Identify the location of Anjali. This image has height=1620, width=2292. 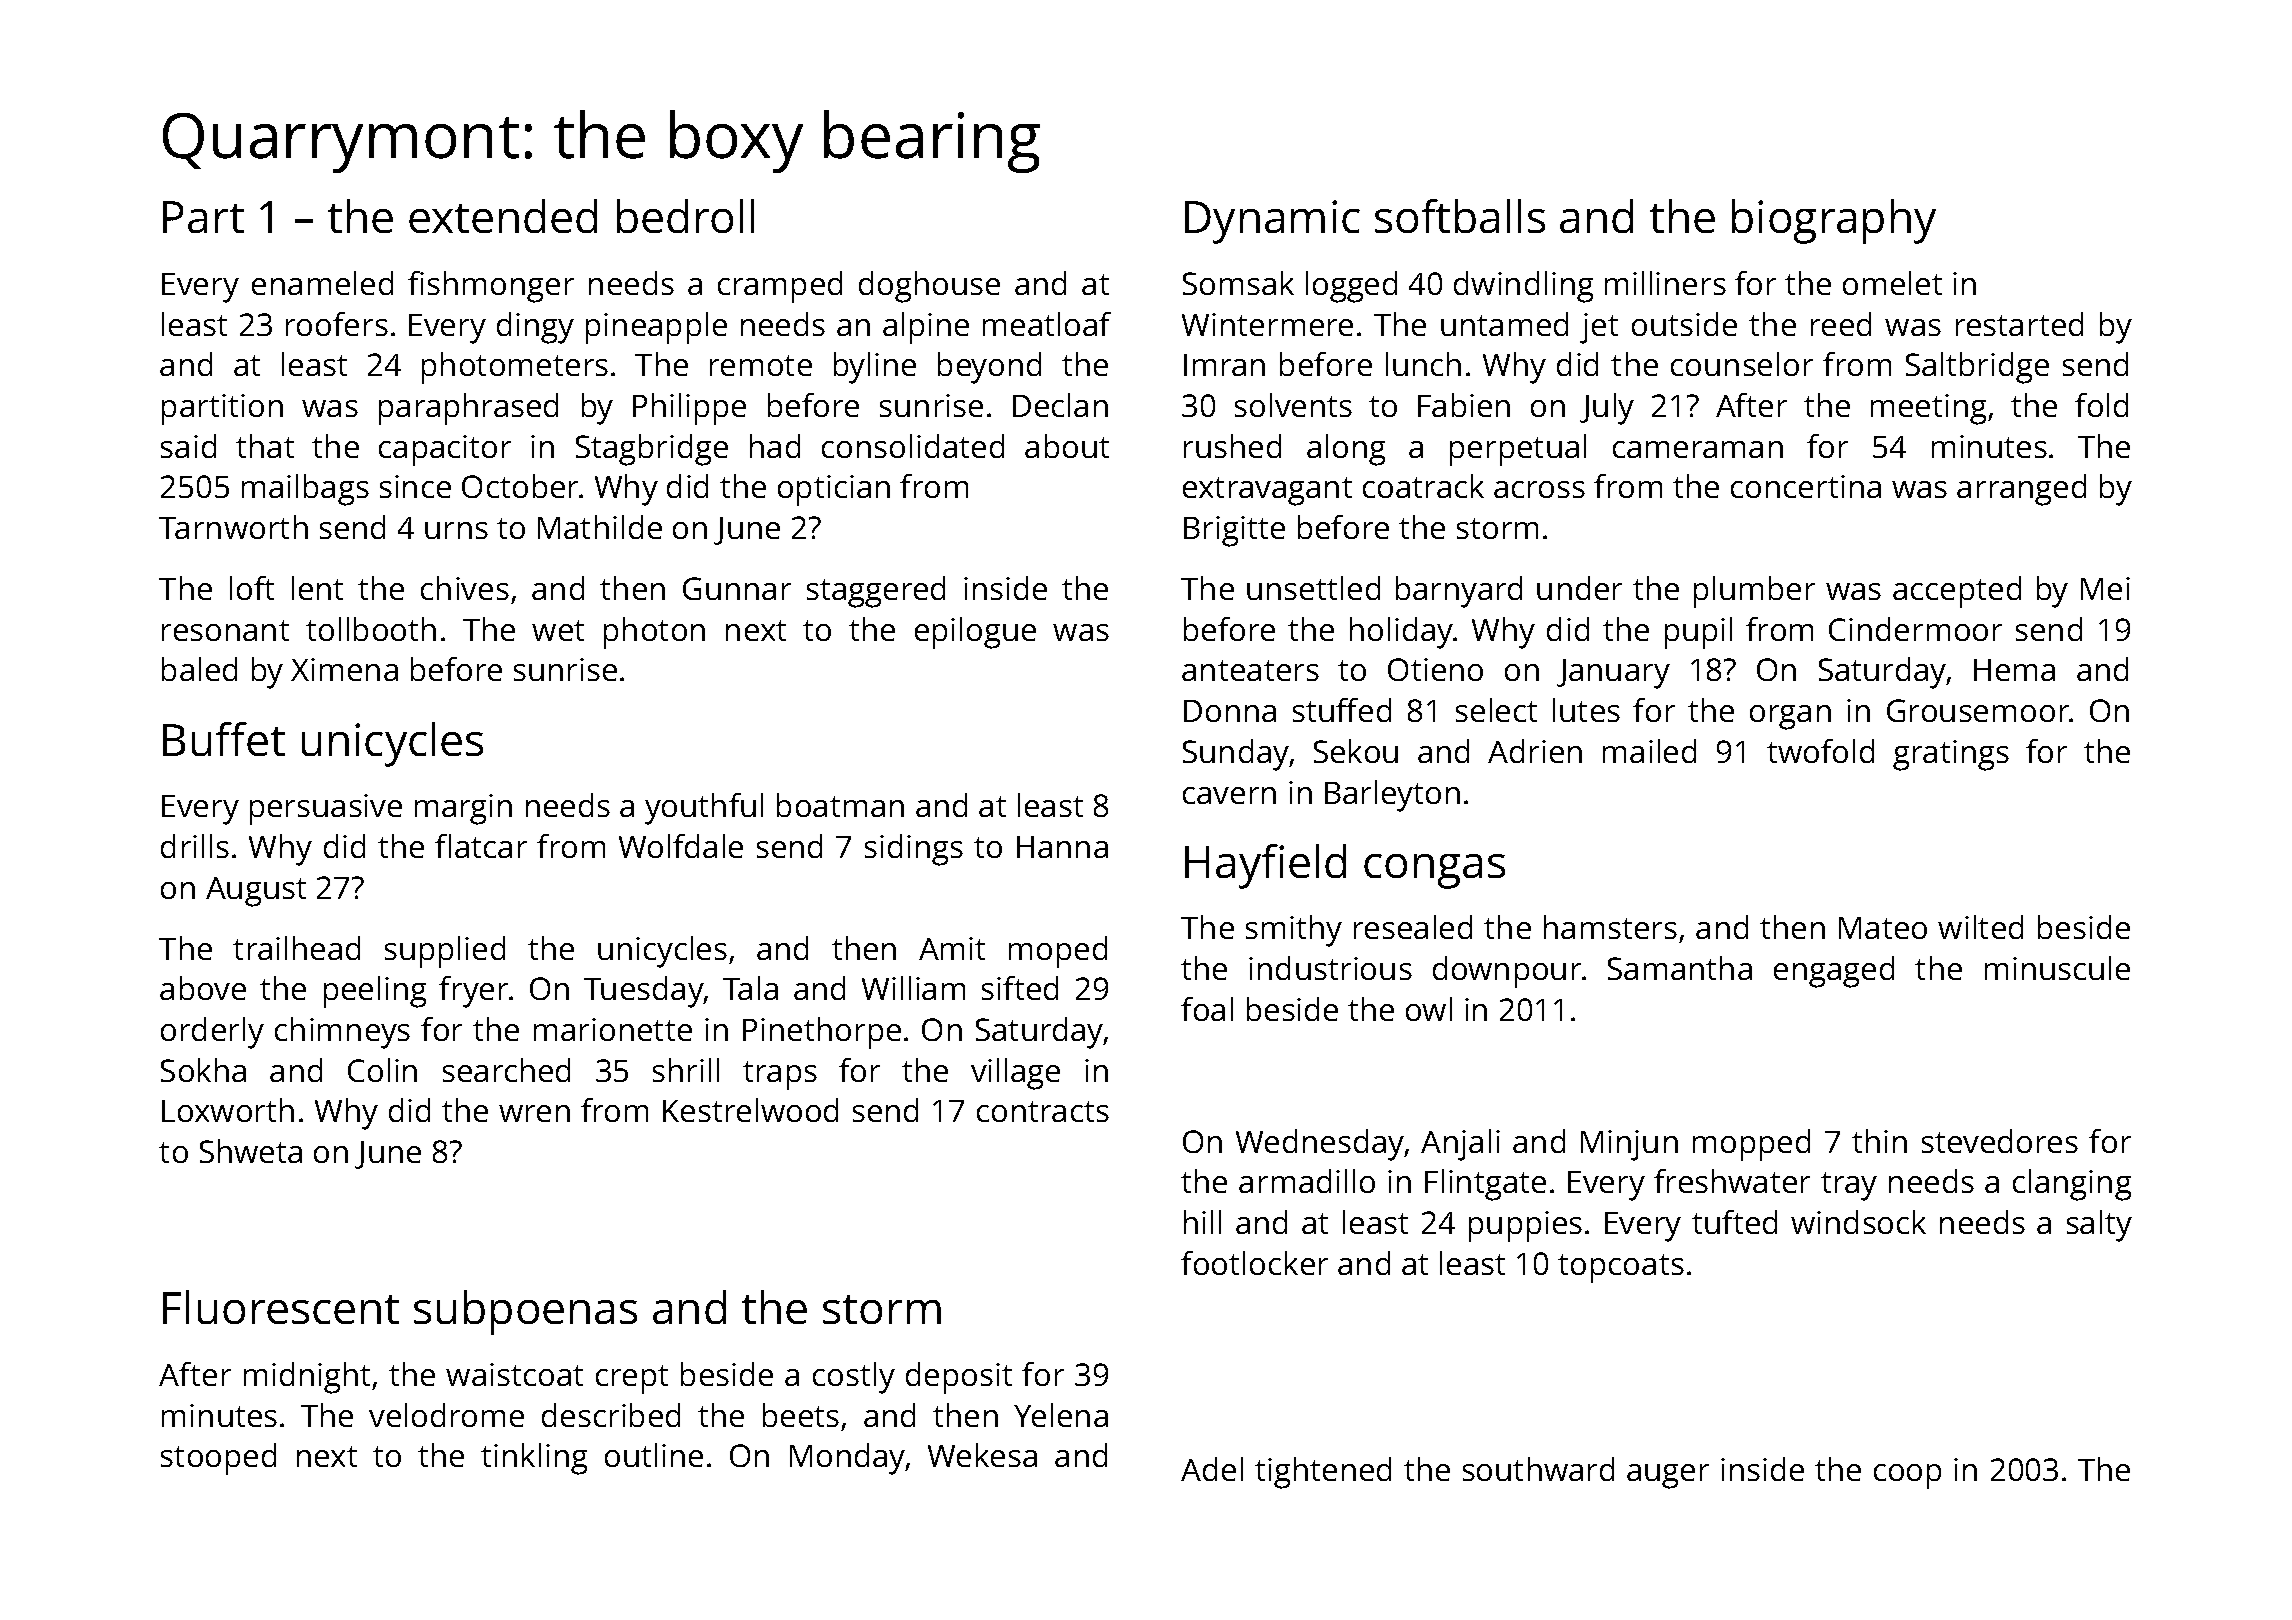
(1460, 1145).
